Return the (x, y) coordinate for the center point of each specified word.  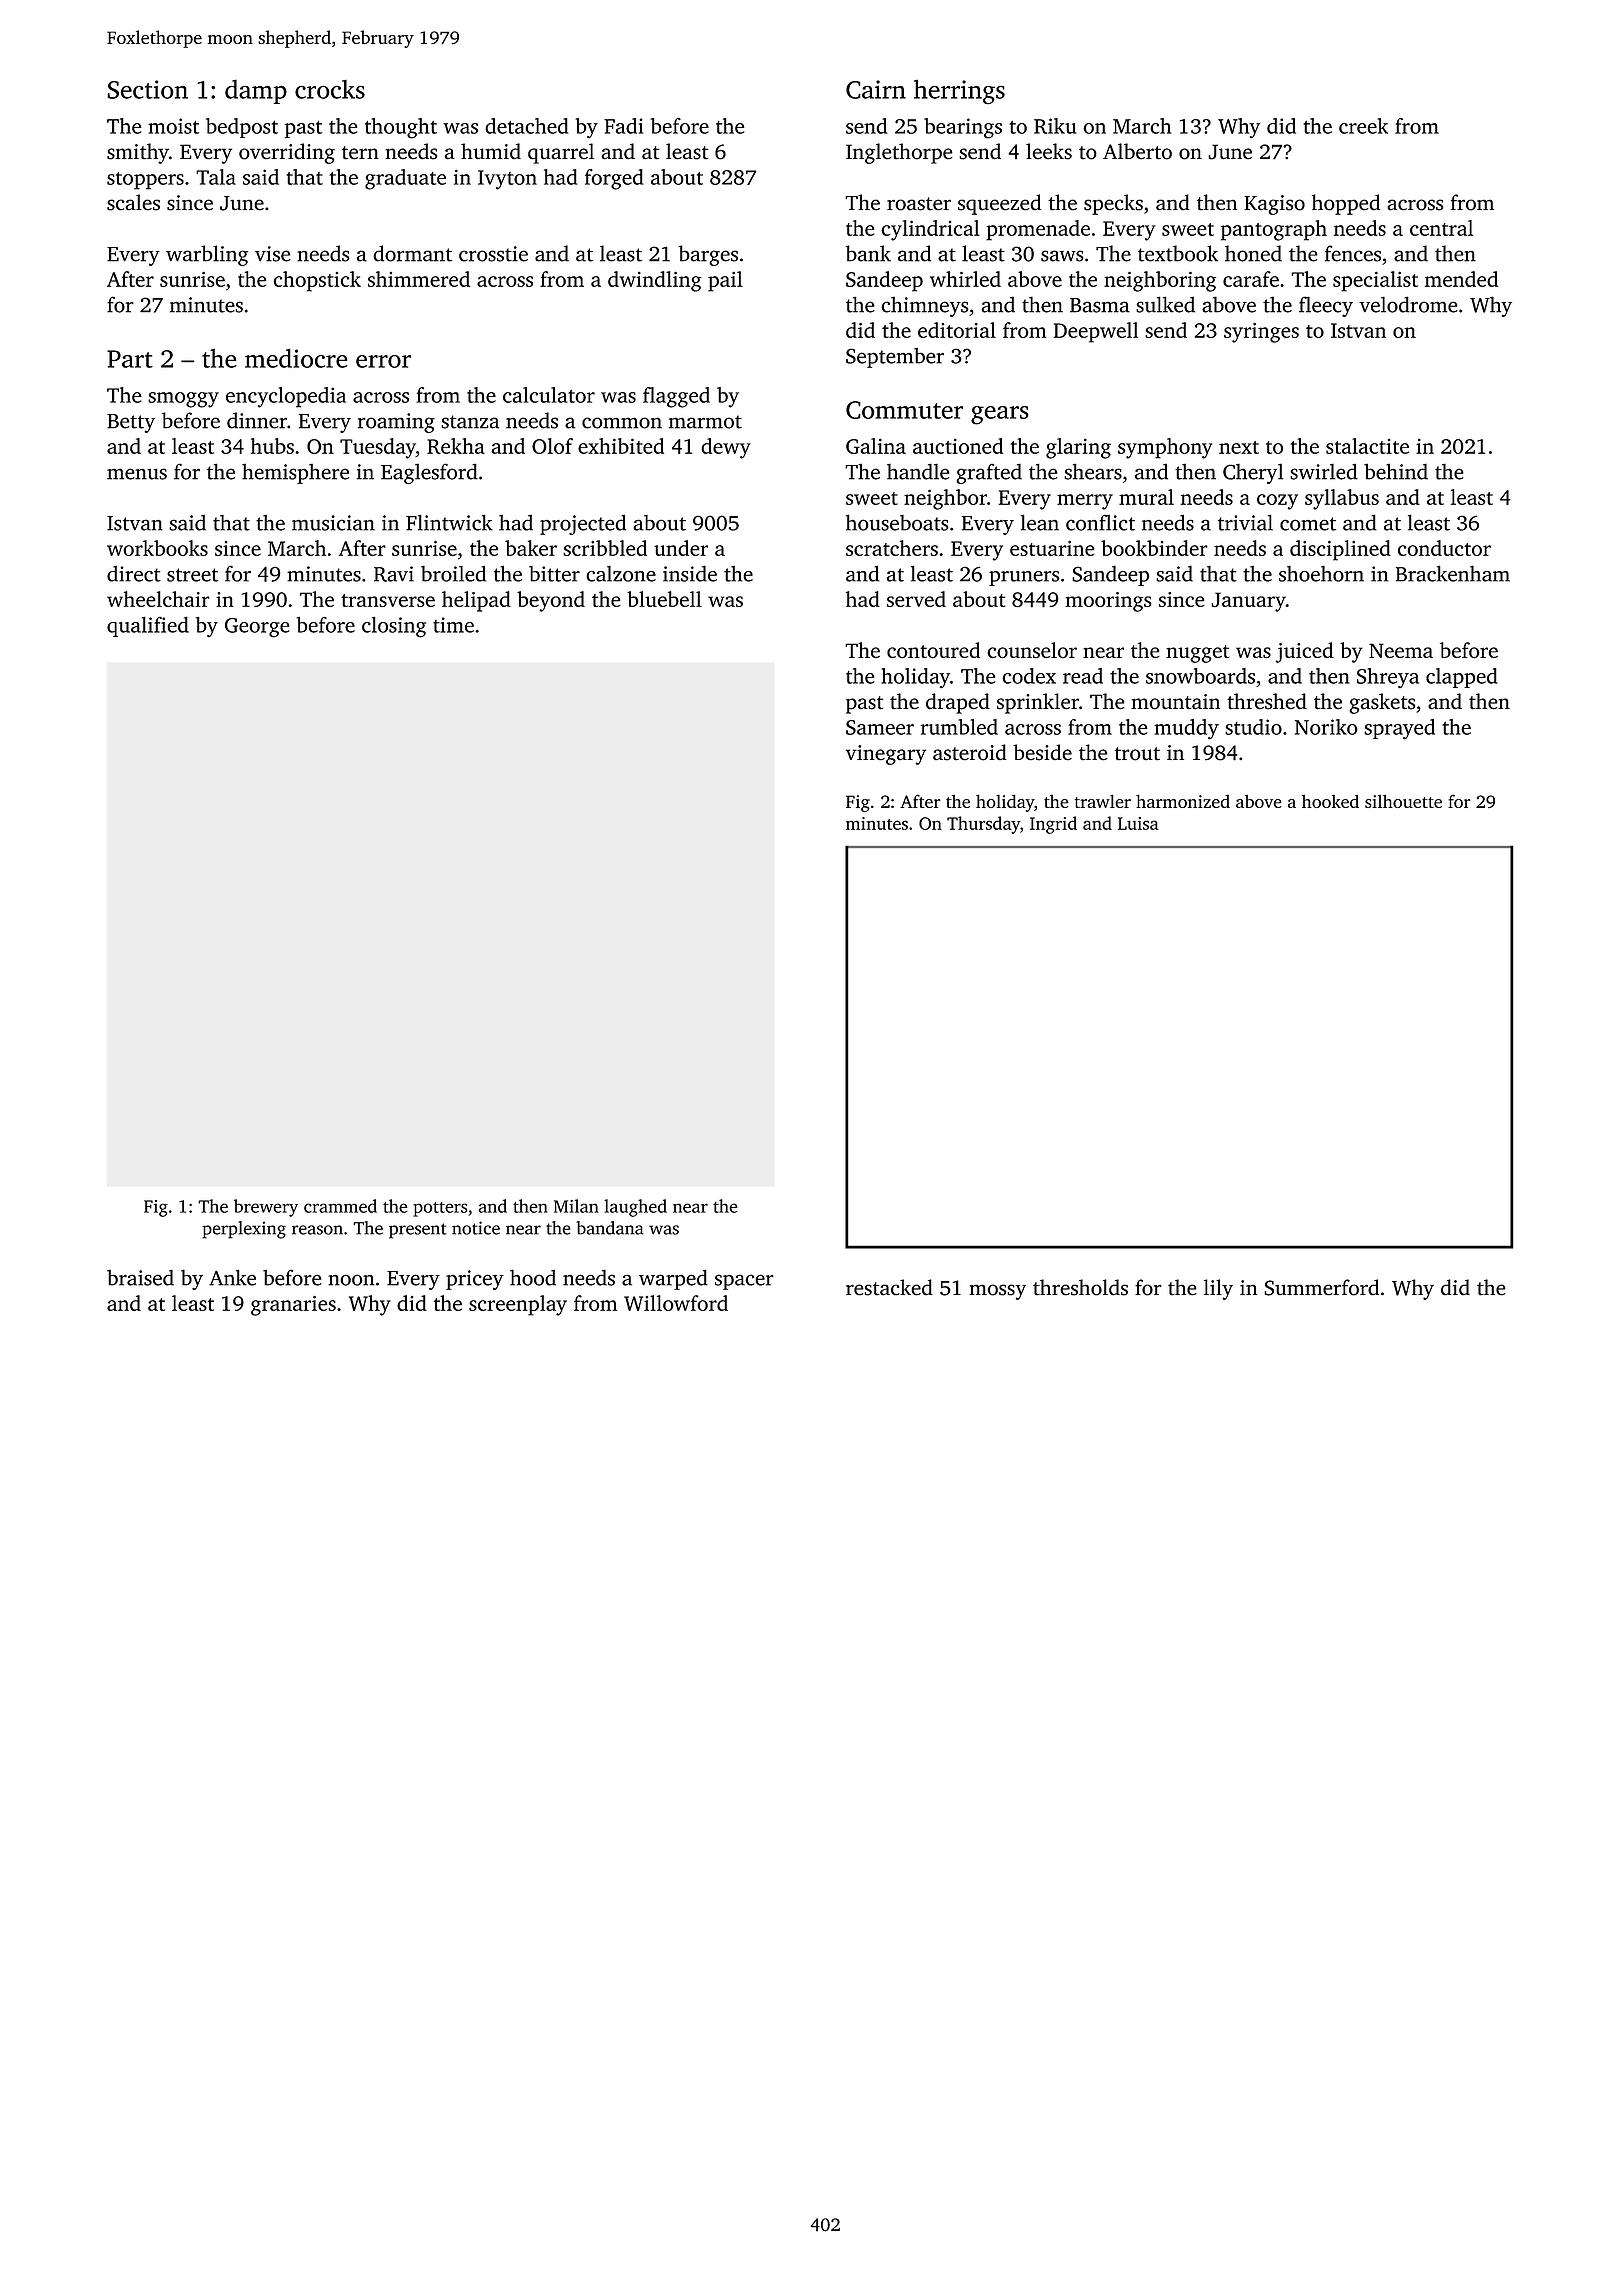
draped (958, 703)
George (257, 628)
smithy (138, 153)
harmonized (1183, 801)
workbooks (157, 548)
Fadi (624, 126)
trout (1137, 754)
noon (351, 1280)
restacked (889, 1287)
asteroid (970, 752)
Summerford (1321, 1287)
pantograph (1274, 230)
